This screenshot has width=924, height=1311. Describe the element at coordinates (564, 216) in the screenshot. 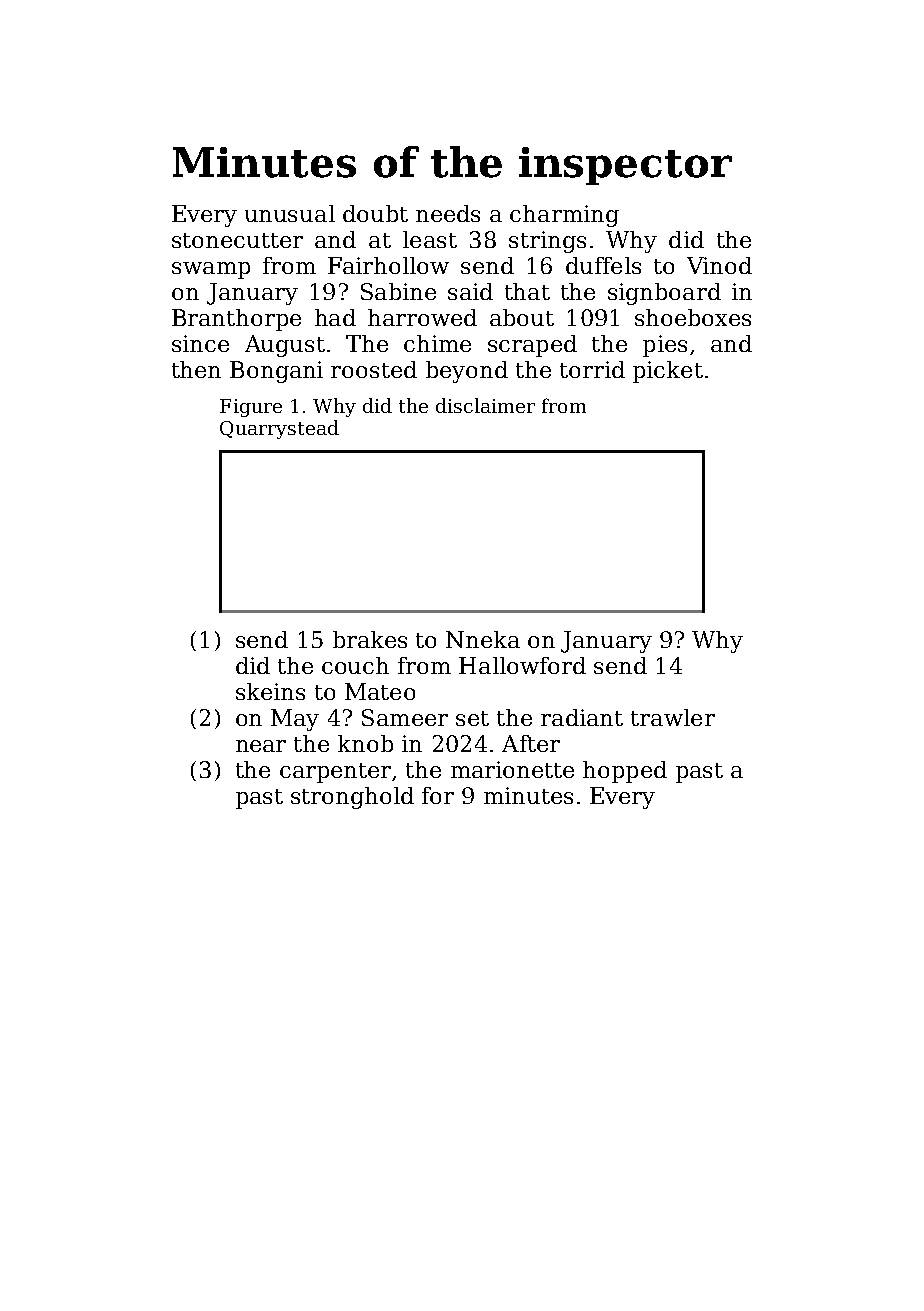

I see `charming` at that location.
